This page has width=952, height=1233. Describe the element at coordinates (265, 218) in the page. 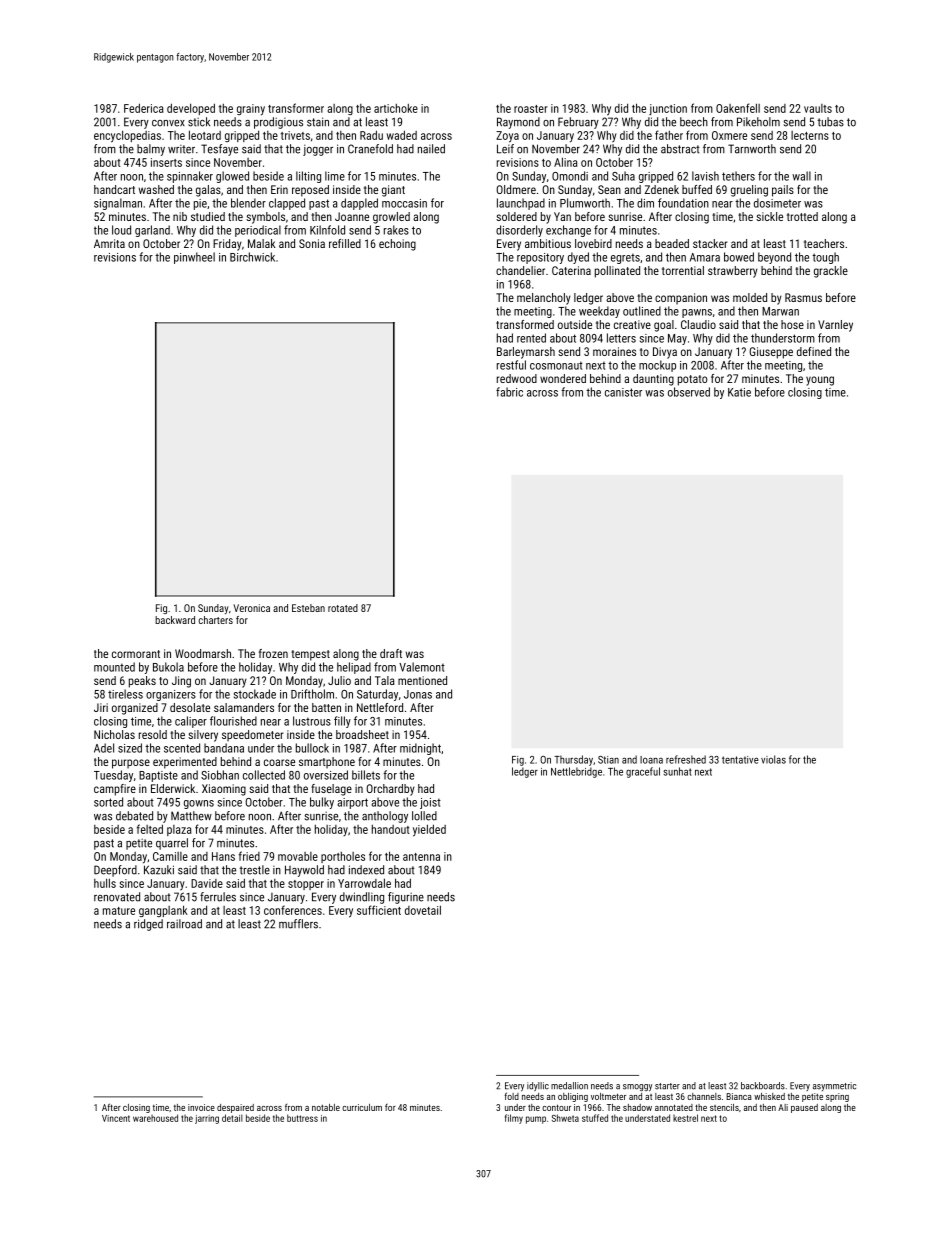

I see `symbols` at that location.
